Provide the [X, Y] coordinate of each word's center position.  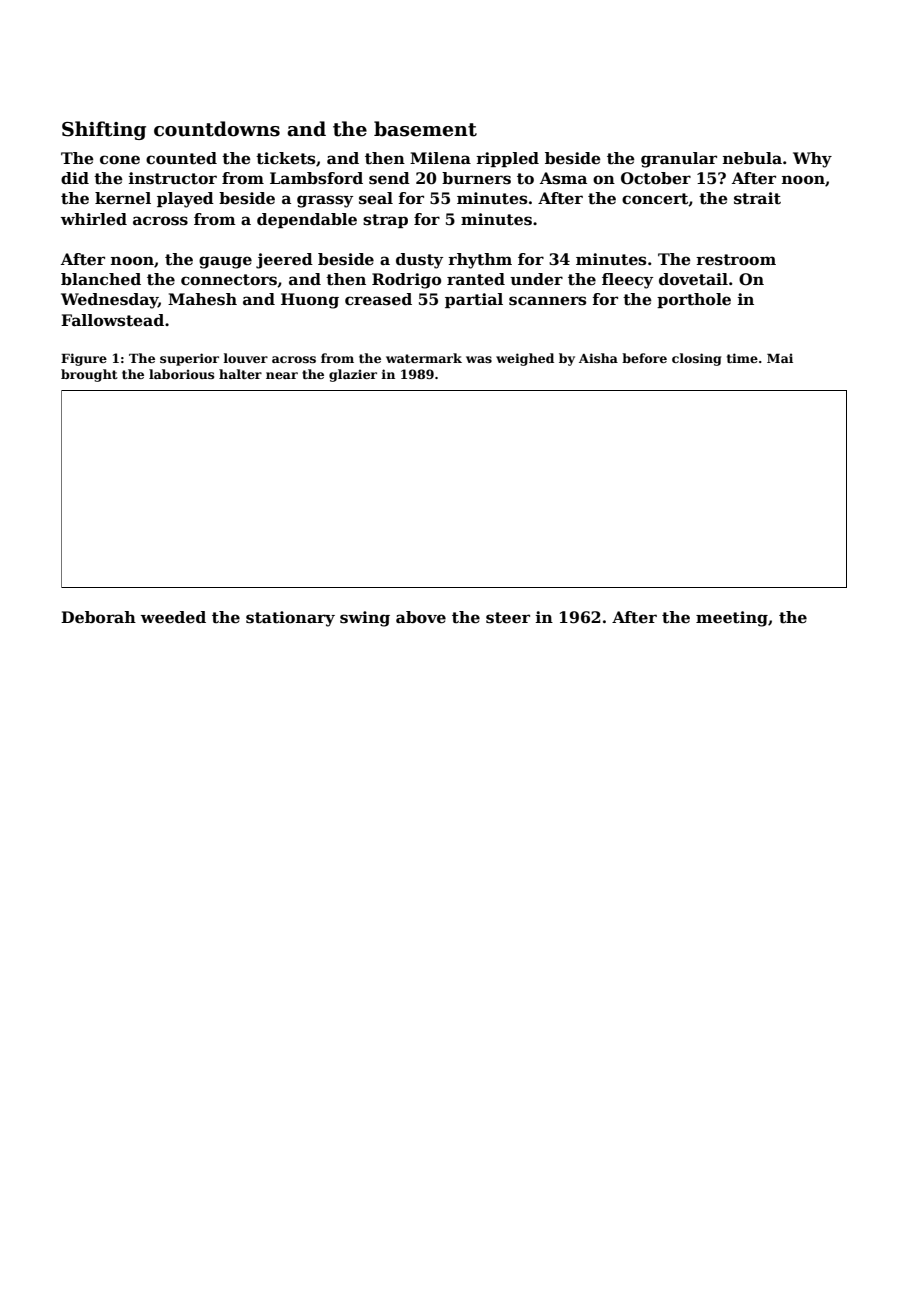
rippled [507, 159]
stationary [290, 619]
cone [120, 160]
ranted [476, 279]
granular [679, 160]
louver [245, 358]
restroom [736, 260]
